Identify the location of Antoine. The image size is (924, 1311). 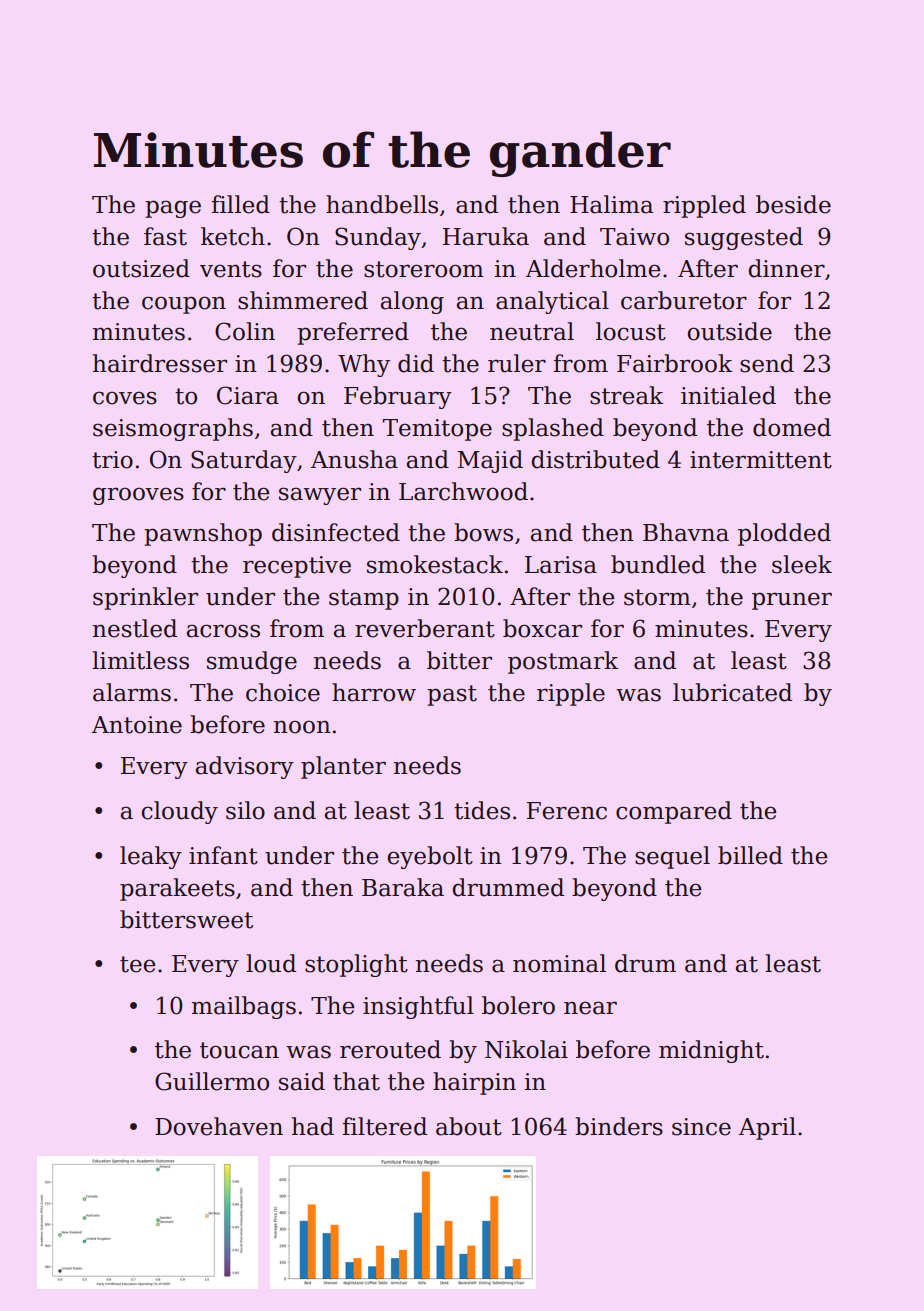
(137, 725).
